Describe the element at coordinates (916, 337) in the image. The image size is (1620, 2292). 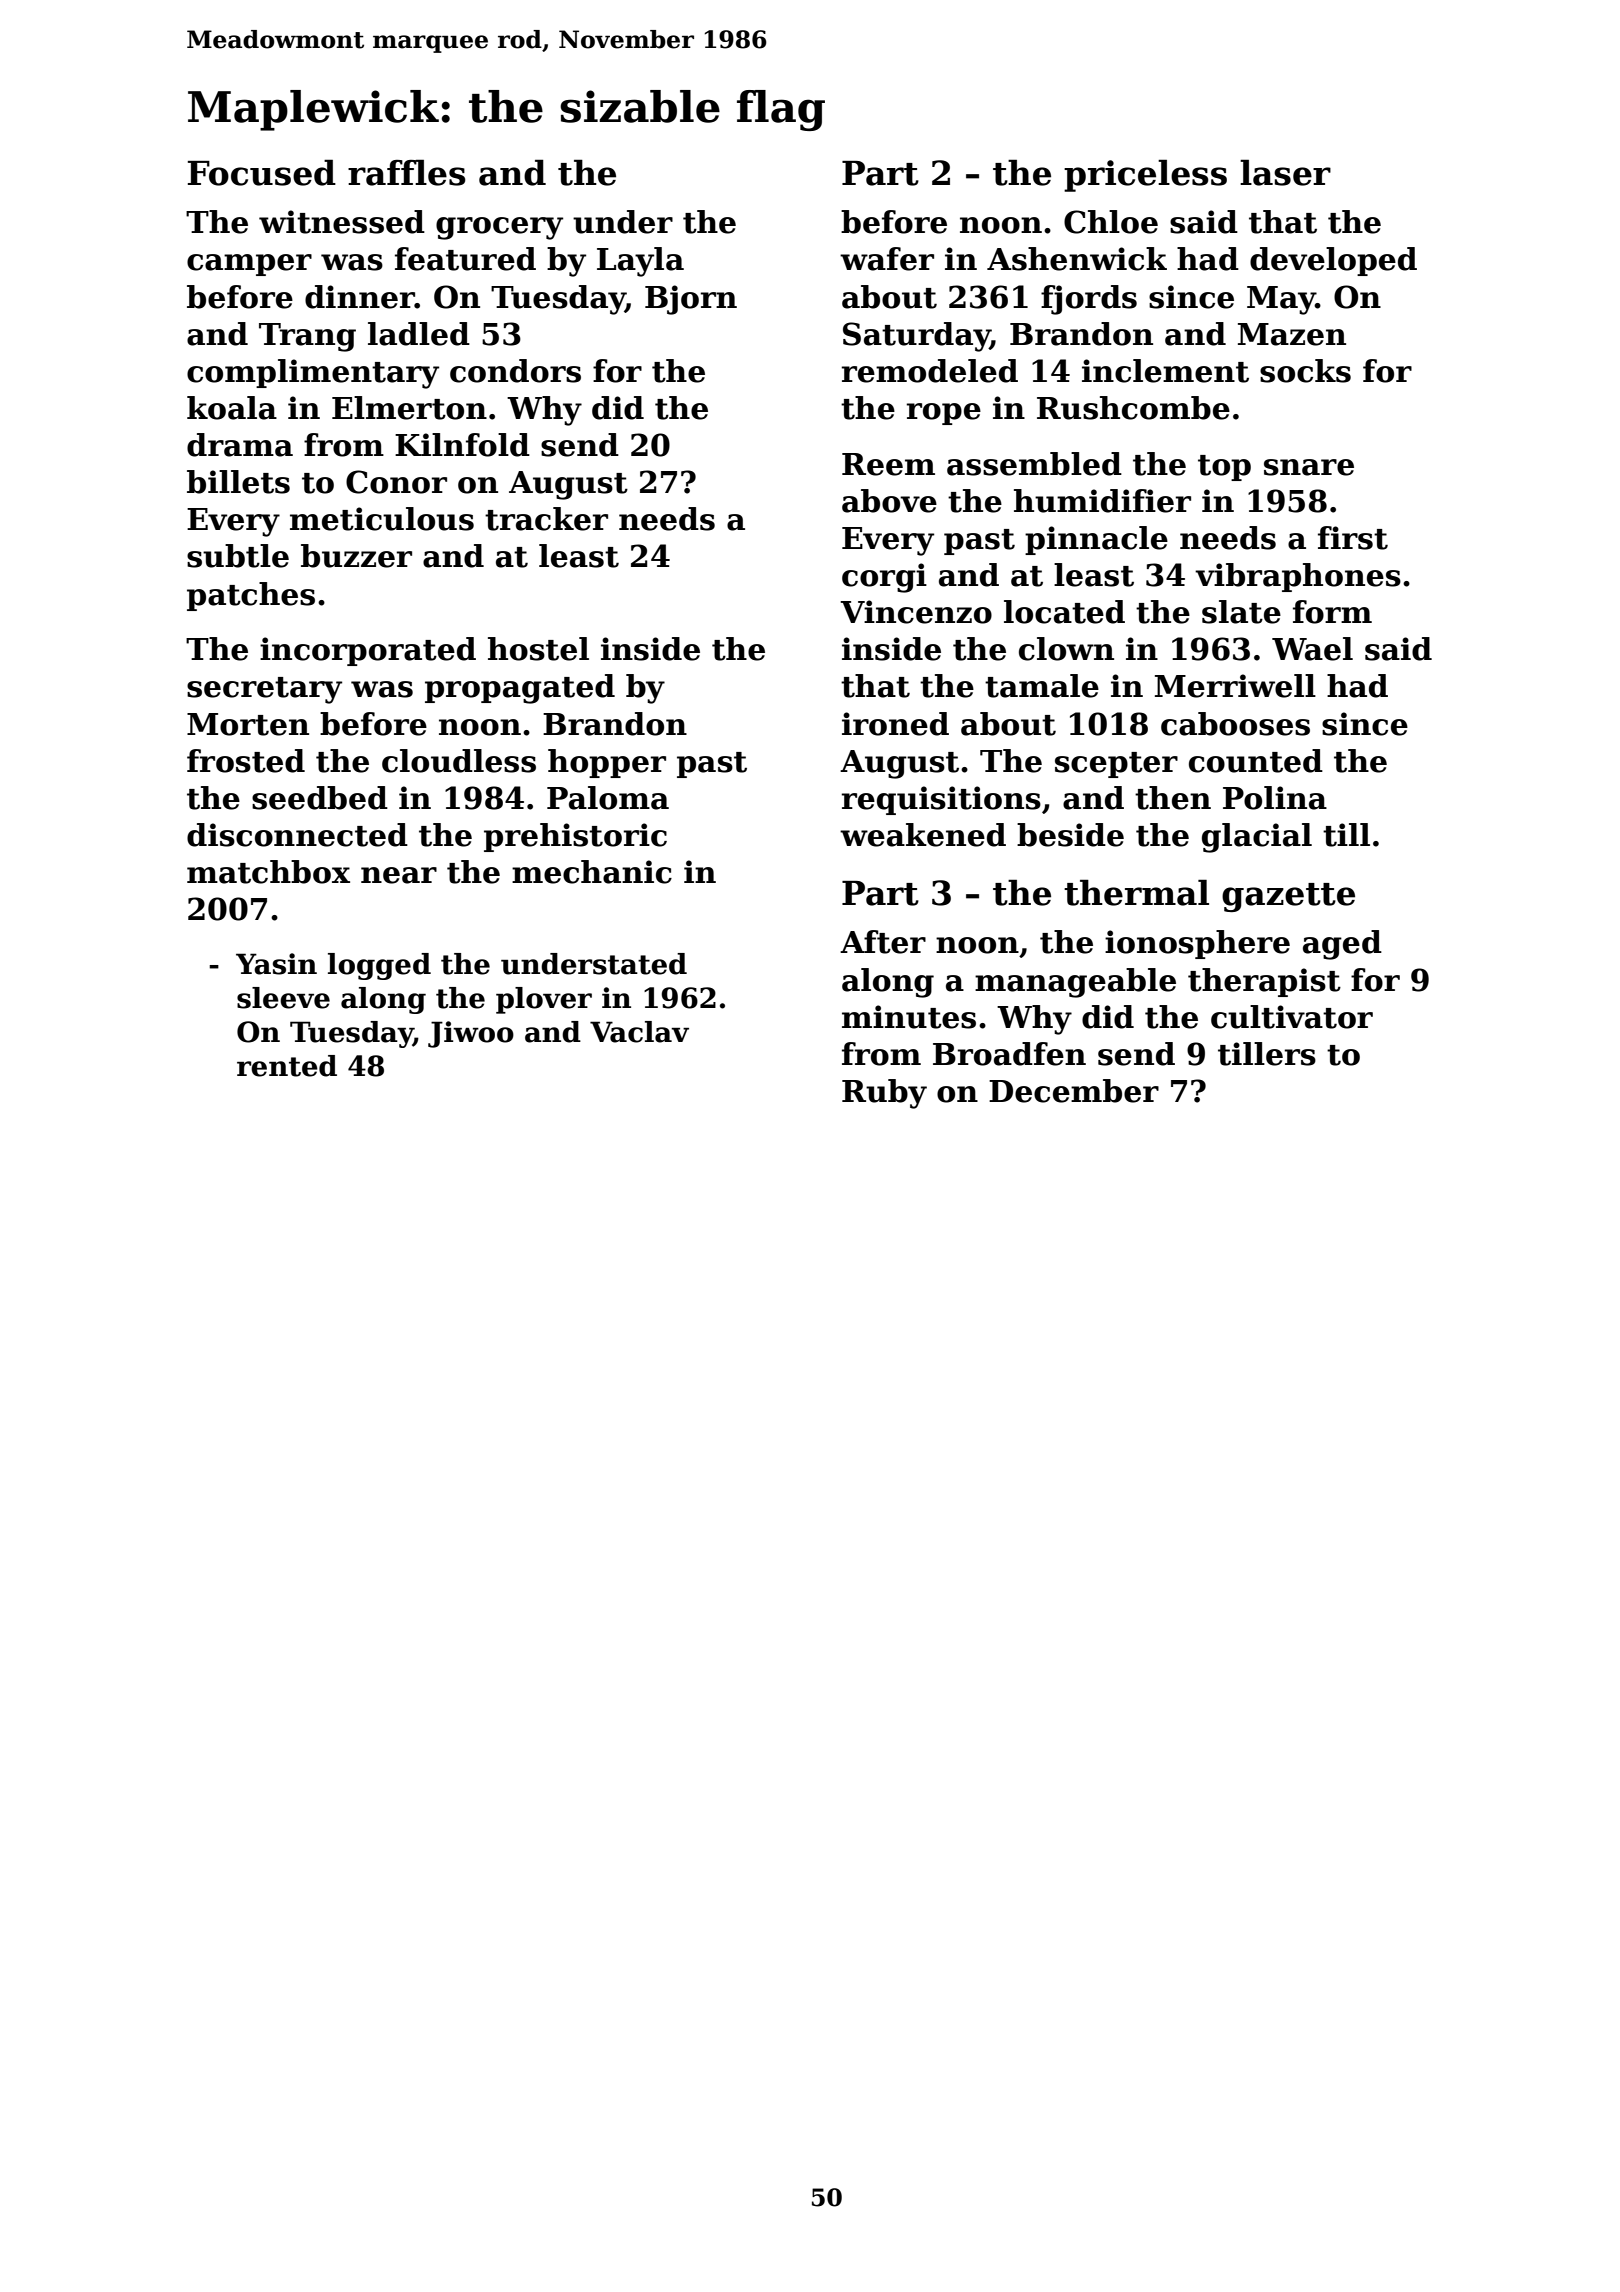
I see `Saturday` at that location.
